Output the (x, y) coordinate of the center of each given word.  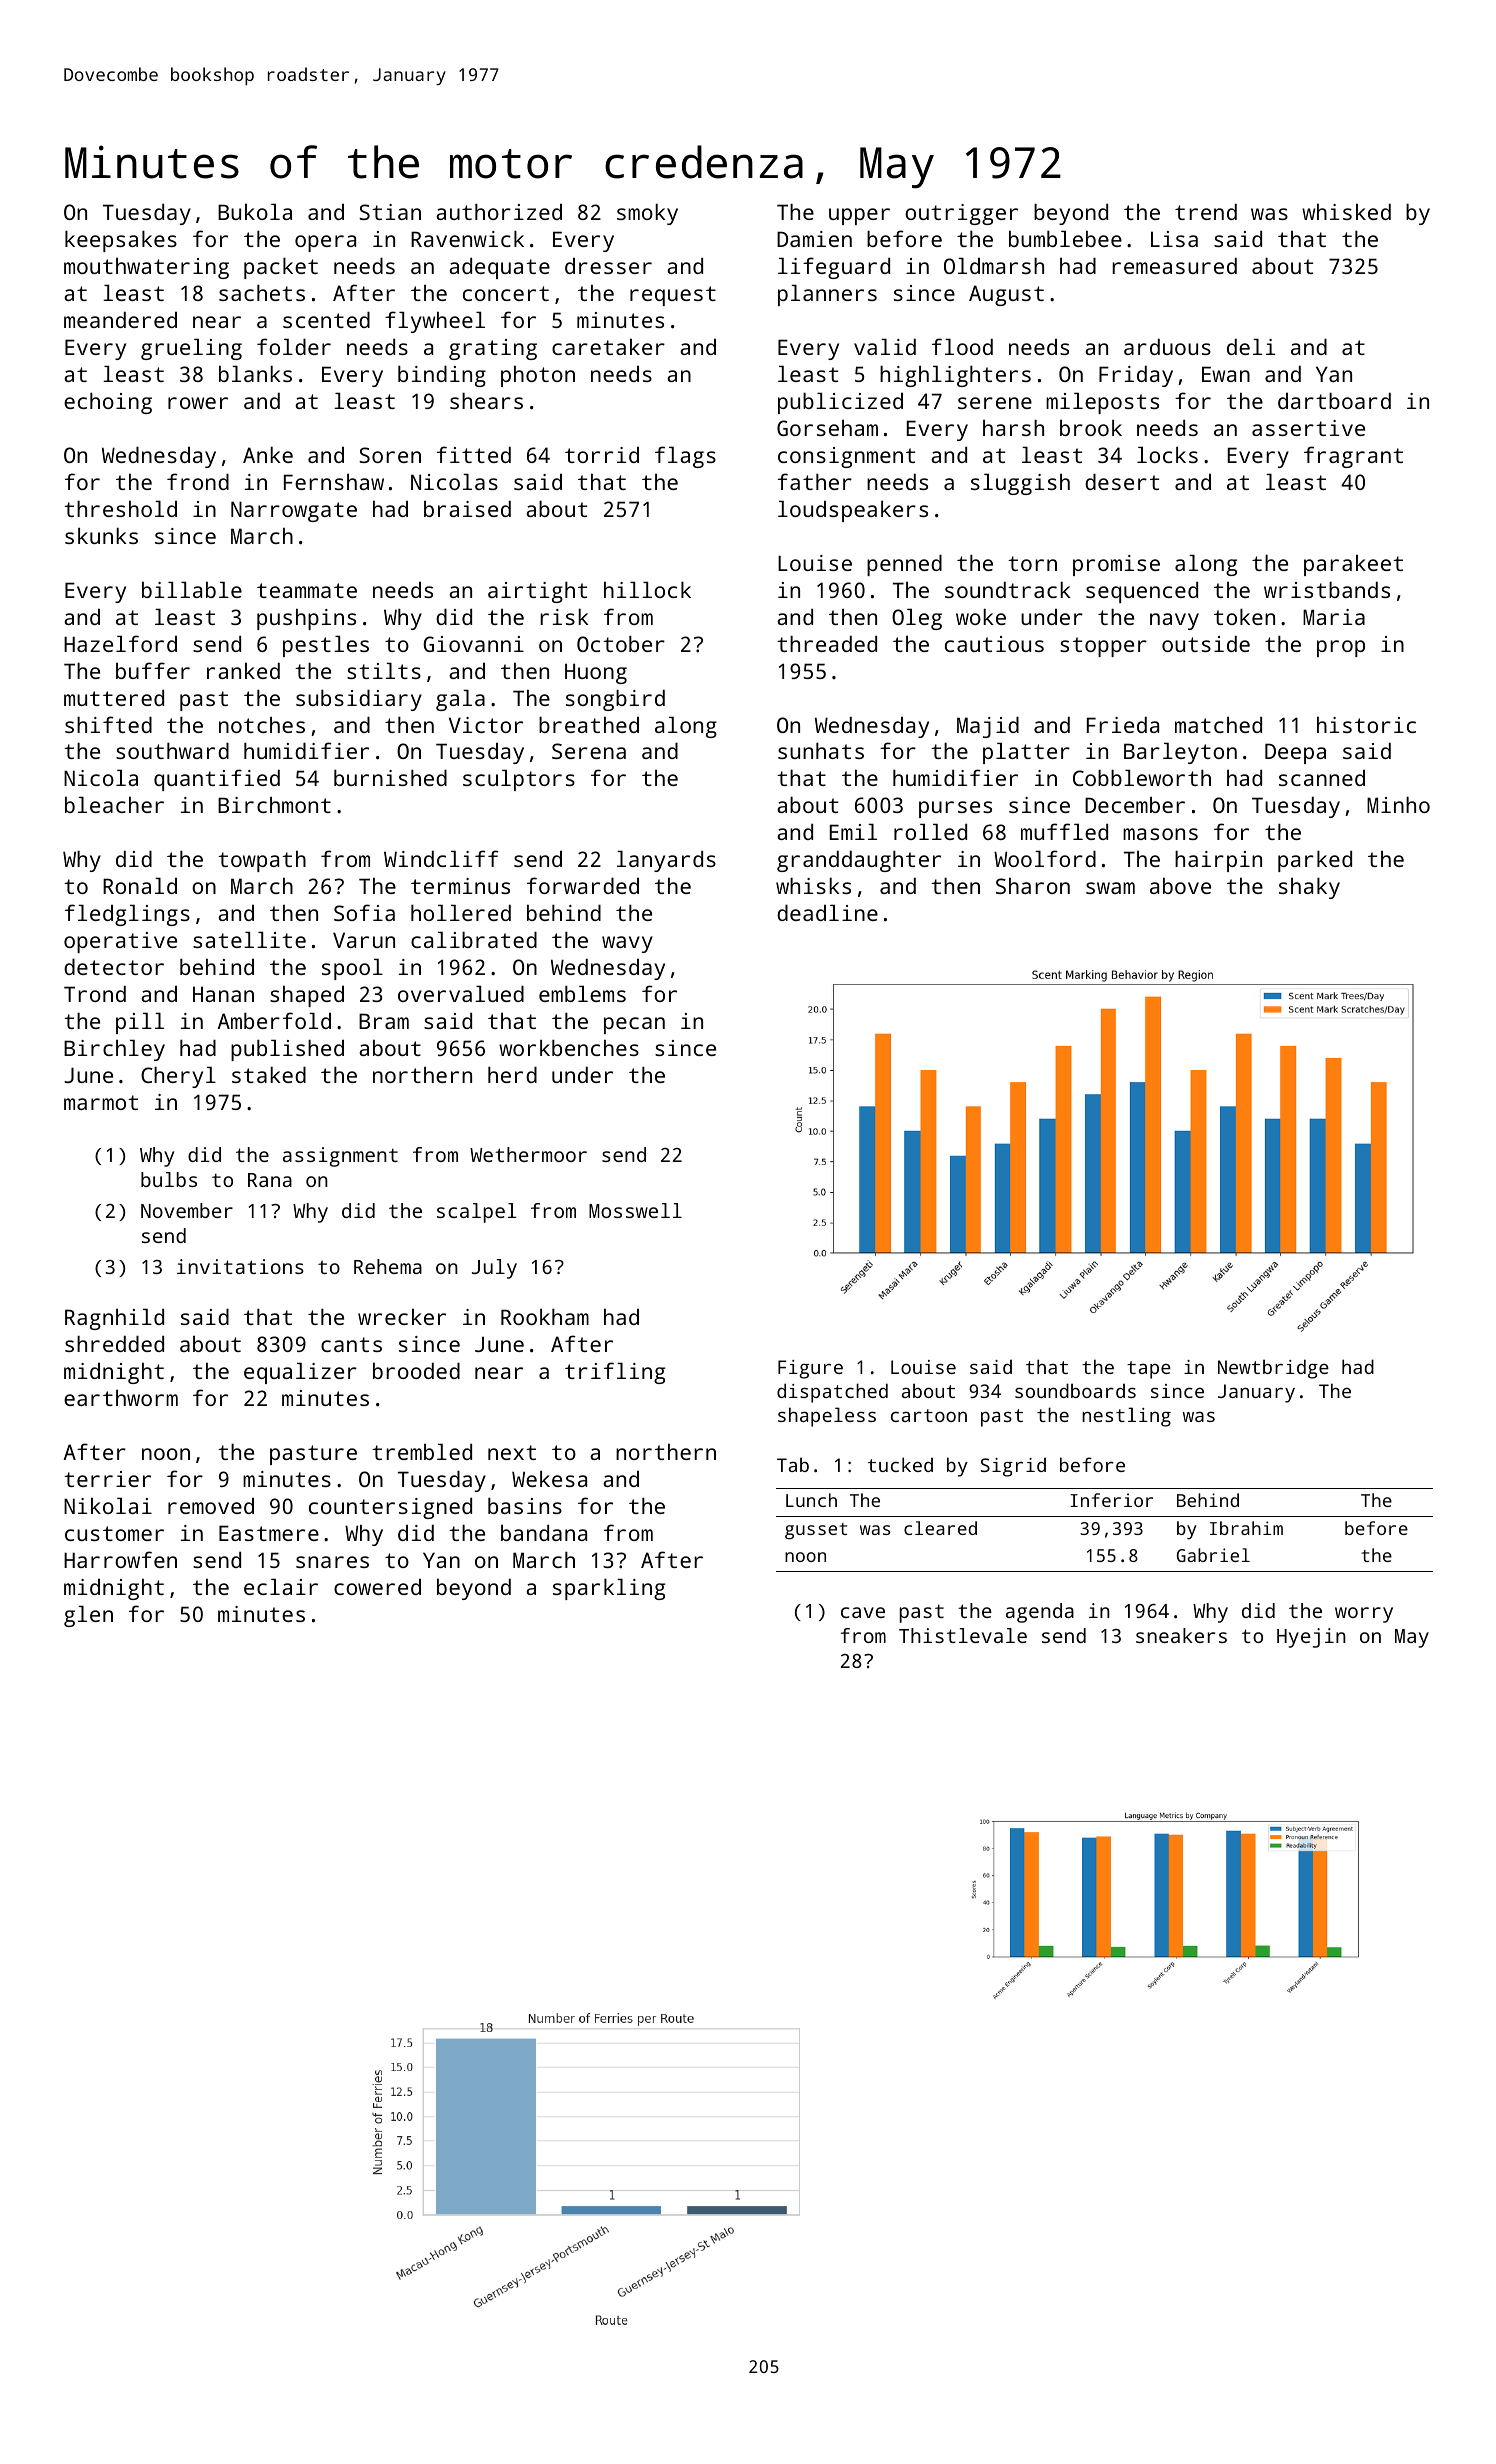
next (512, 1452)
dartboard (1334, 400)
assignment (340, 1157)
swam (1110, 888)
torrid (602, 455)
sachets (262, 292)
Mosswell (635, 1210)
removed (211, 1506)
